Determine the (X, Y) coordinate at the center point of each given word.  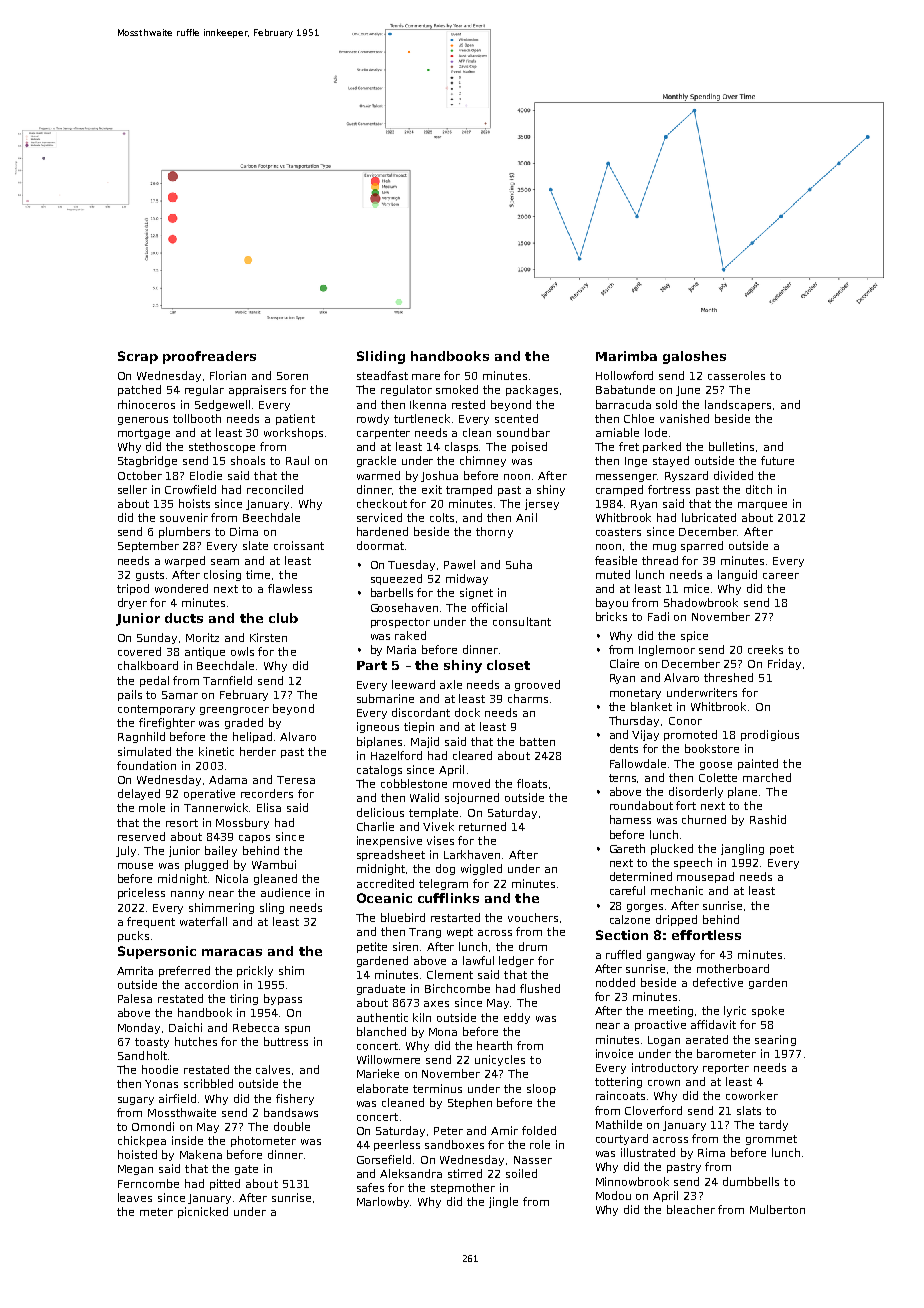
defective (718, 982)
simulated (144, 751)
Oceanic (384, 898)
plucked (672, 849)
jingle (503, 1202)
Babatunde (625, 389)
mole (152, 807)
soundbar (523, 432)
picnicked (203, 1212)
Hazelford (396, 755)
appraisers (257, 390)
